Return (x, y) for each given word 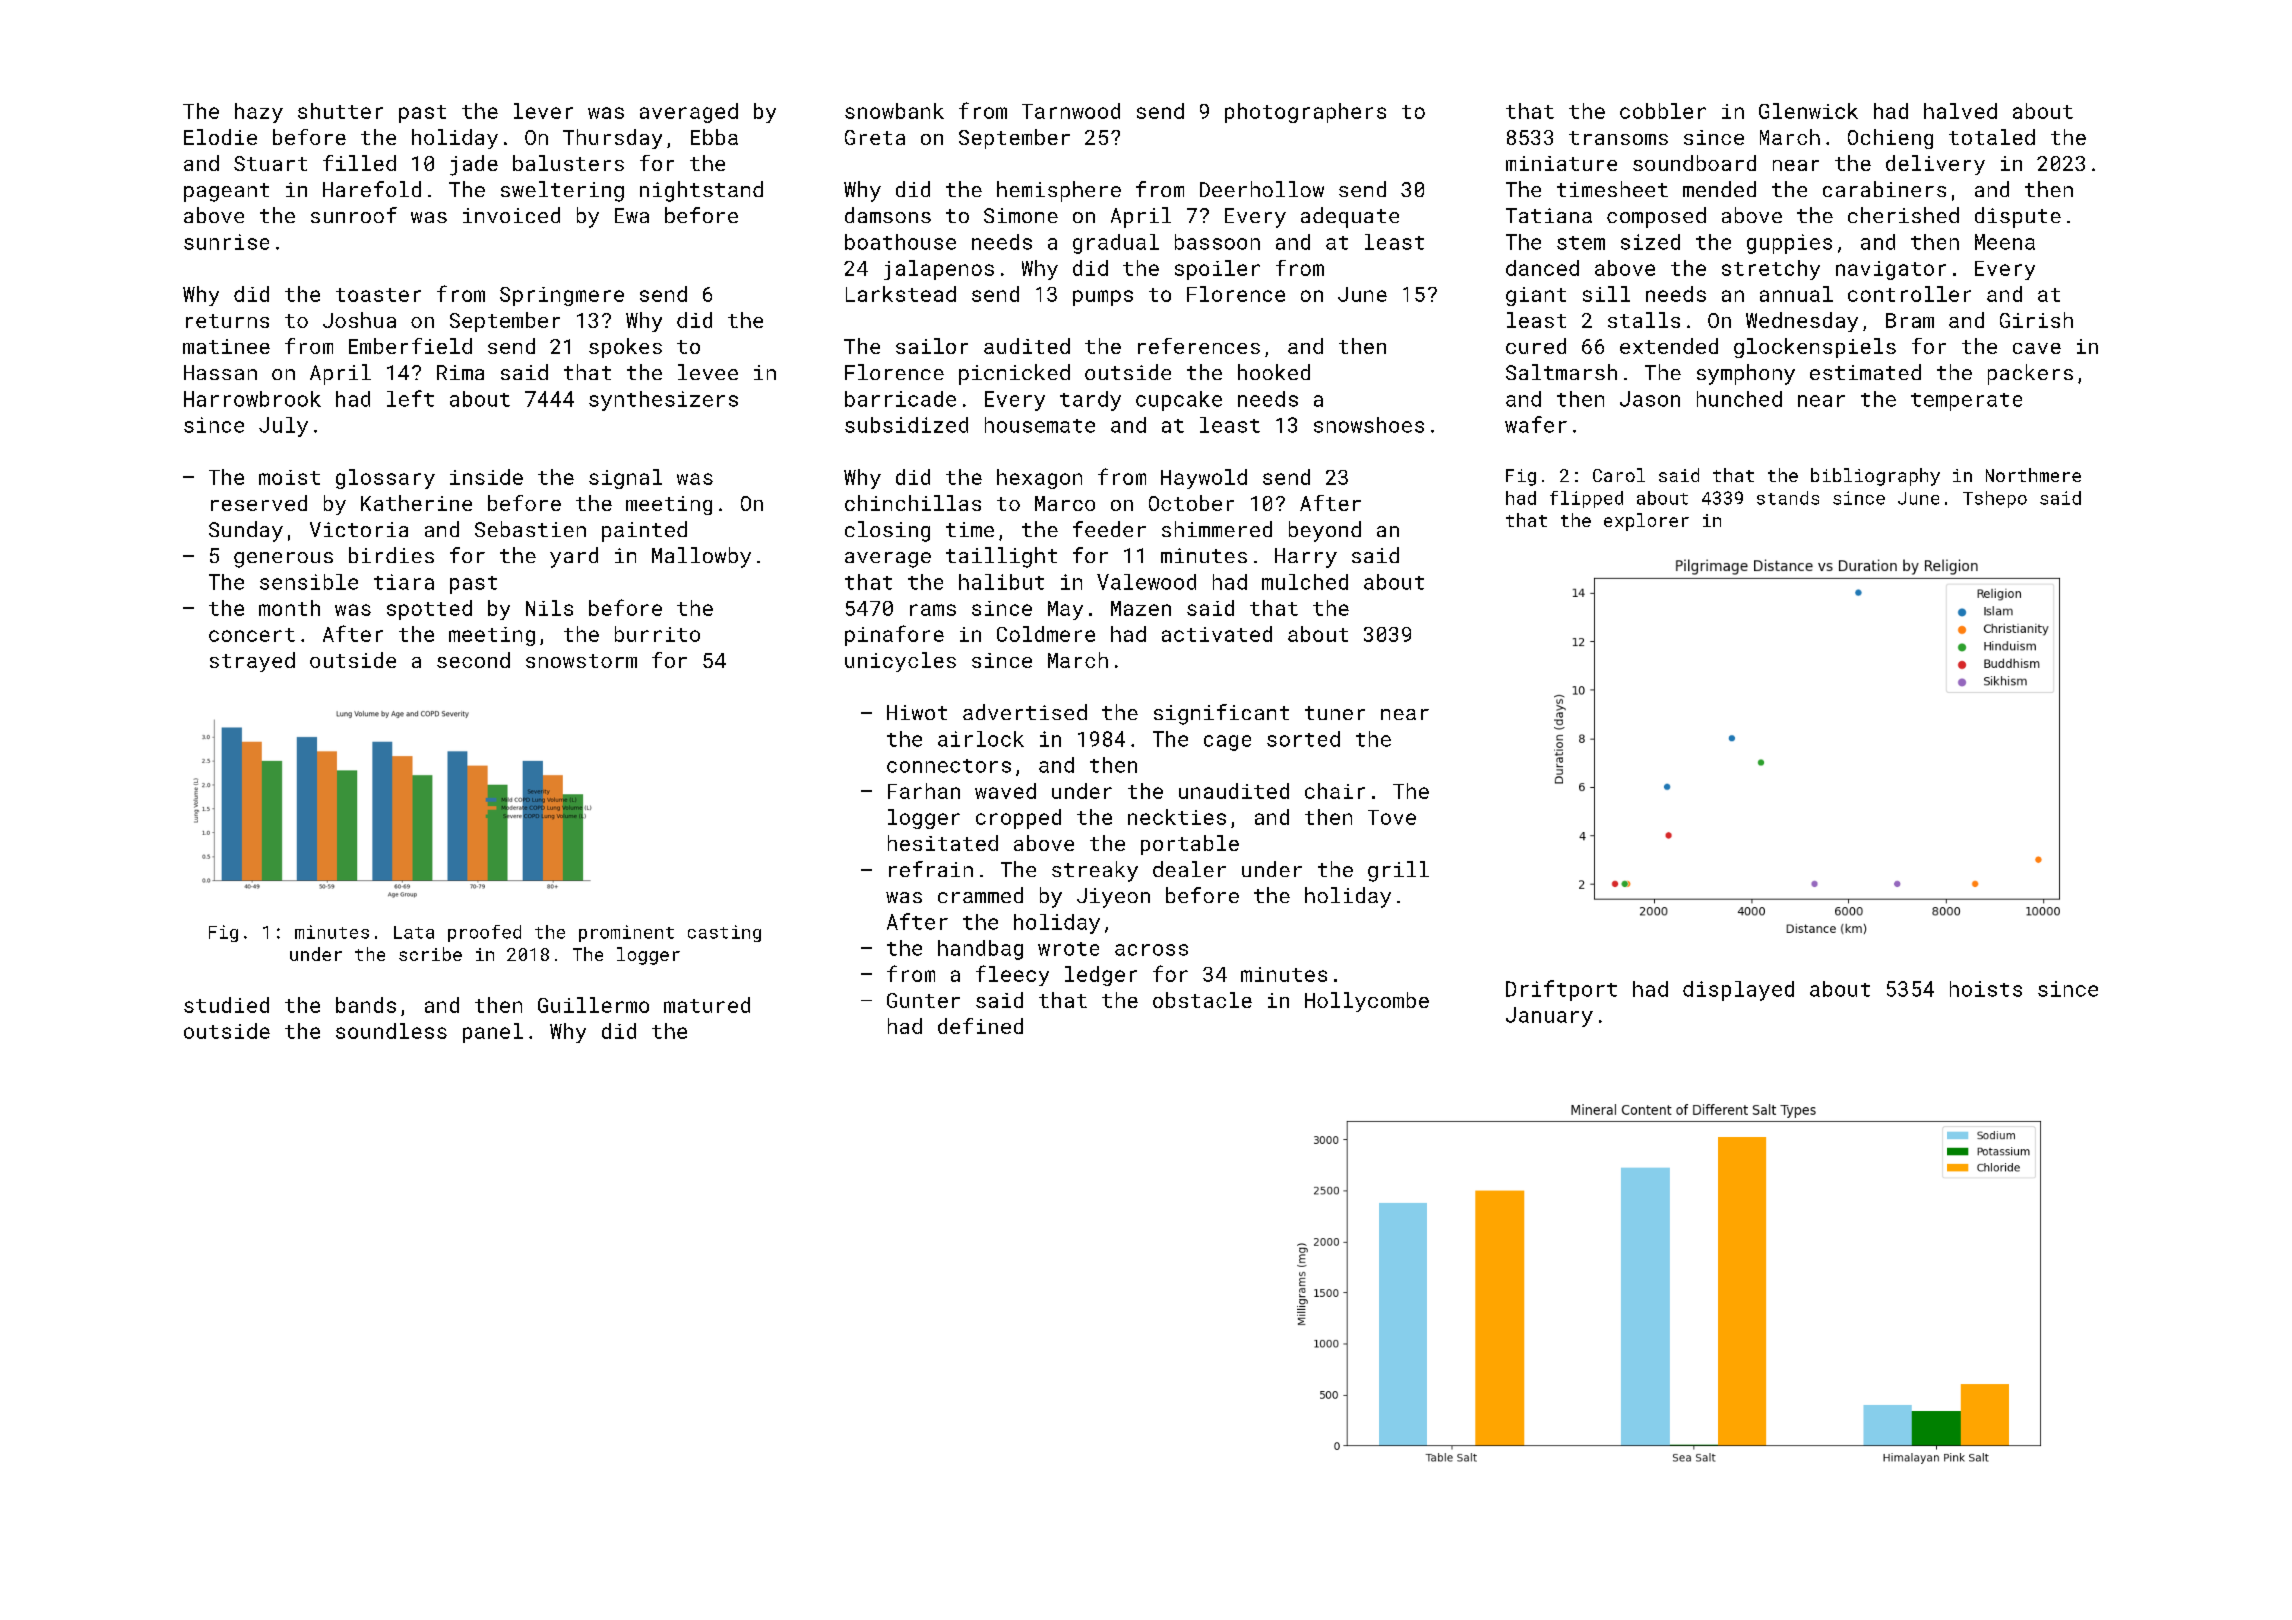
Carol (1619, 475)
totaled (1992, 137)
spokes (625, 348)
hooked (1274, 372)
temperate (1966, 402)
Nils (549, 608)
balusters (568, 163)
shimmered (1217, 529)
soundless (391, 1031)
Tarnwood (1071, 111)
